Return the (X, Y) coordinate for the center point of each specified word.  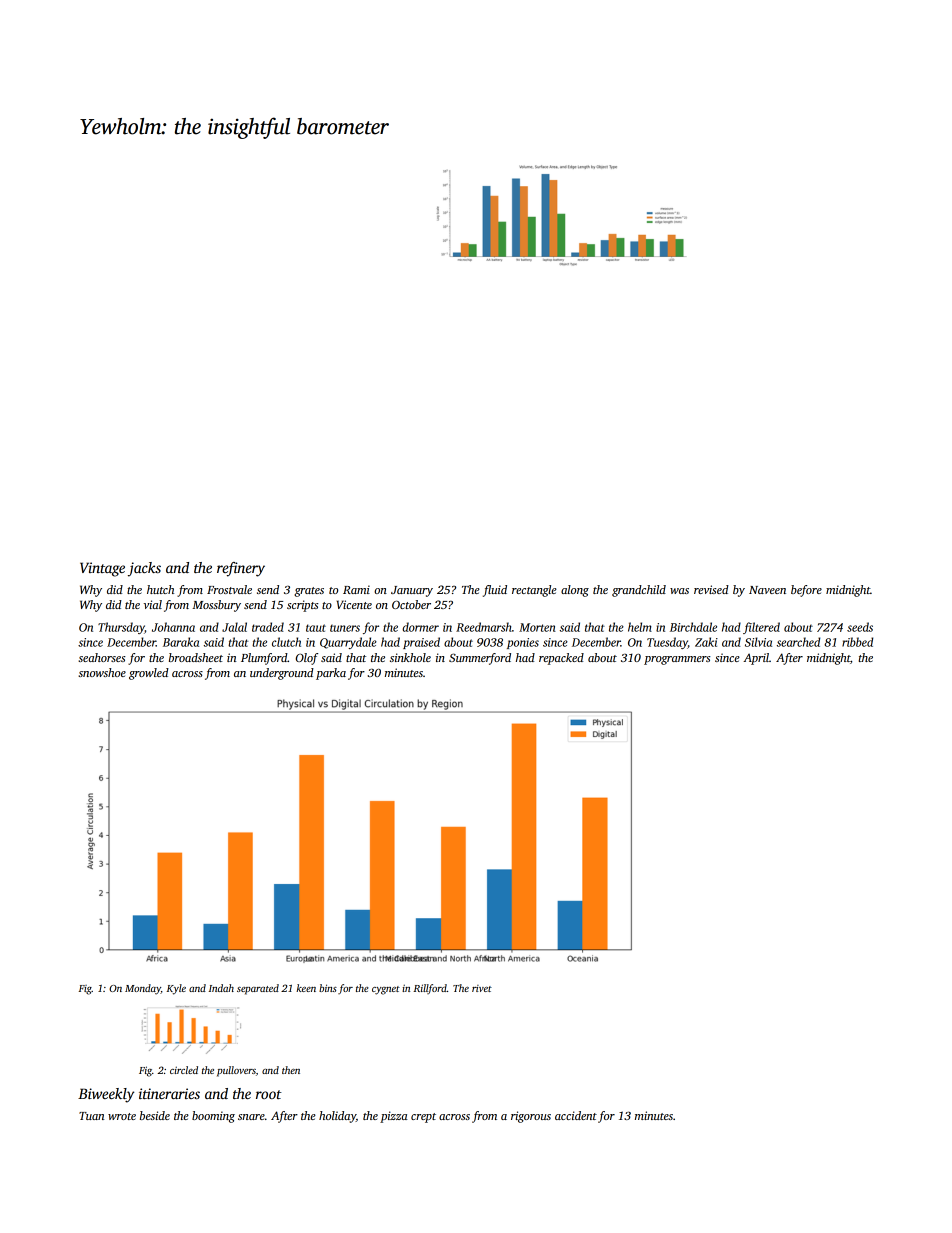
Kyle (176, 989)
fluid (495, 591)
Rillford (430, 989)
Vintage (102, 569)
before (806, 591)
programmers (677, 660)
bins (328, 988)
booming (213, 1117)
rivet (482, 988)
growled (149, 674)
